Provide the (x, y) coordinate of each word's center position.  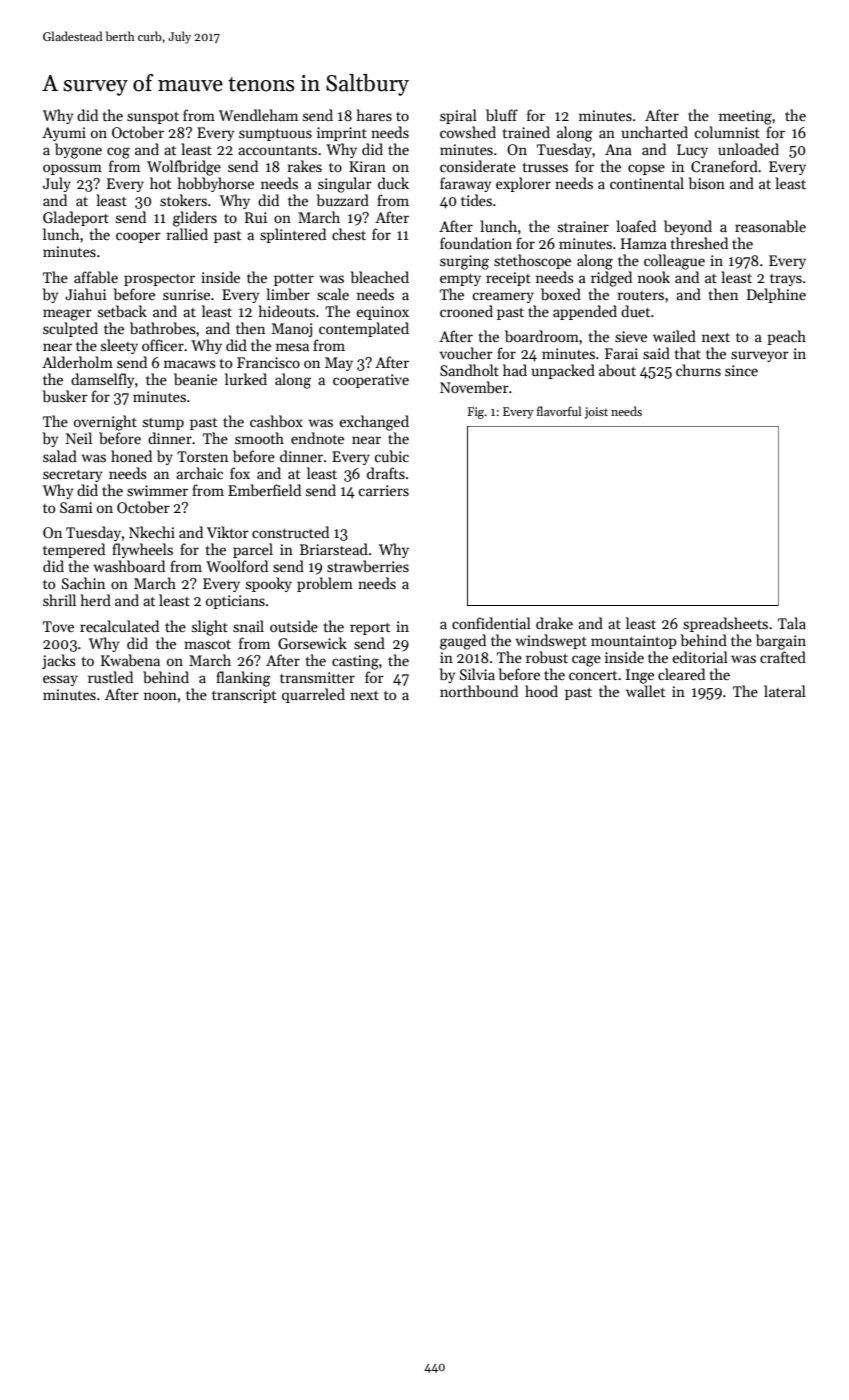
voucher (466, 353)
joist (596, 413)
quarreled (313, 695)
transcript (244, 696)
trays (786, 280)
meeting (745, 117)
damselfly (102, 380)
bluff (502, 115)
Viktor (228, 532)
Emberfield (264, 490)
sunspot (153, 118)
